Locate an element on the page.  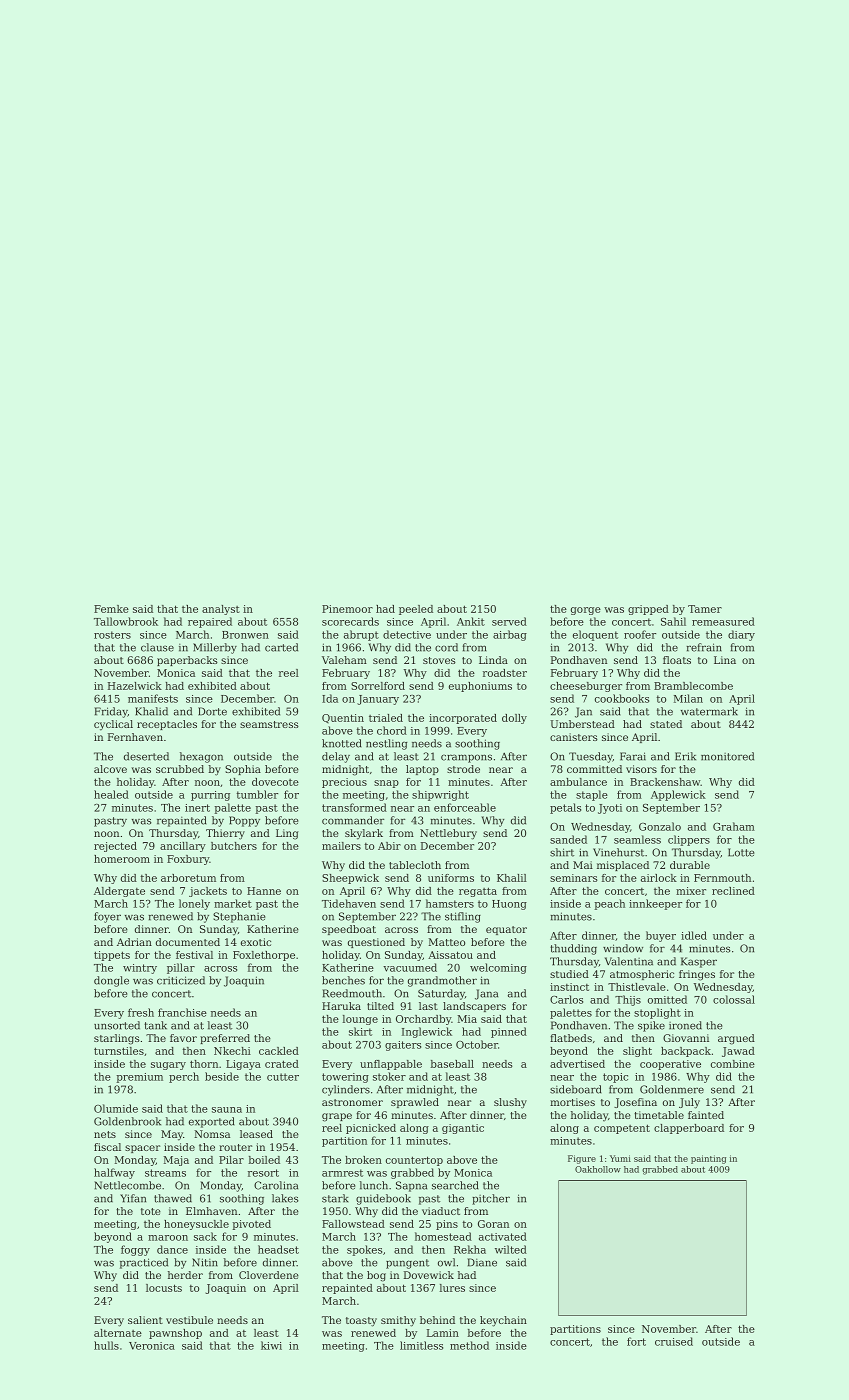
Brackenshaw is located at coordinates (665, 782).
